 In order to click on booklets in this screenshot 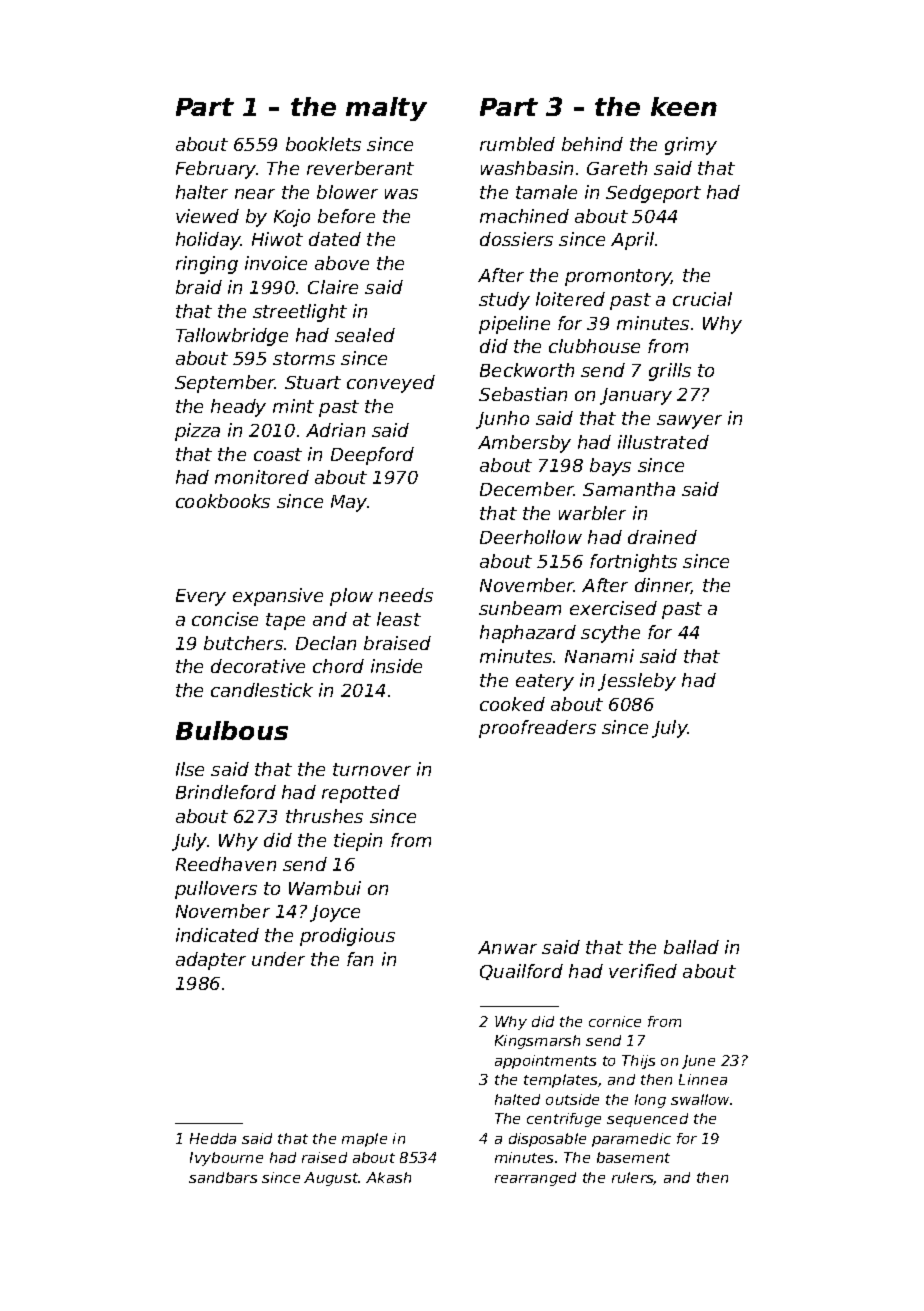, I will do `click(323, 144)`.
